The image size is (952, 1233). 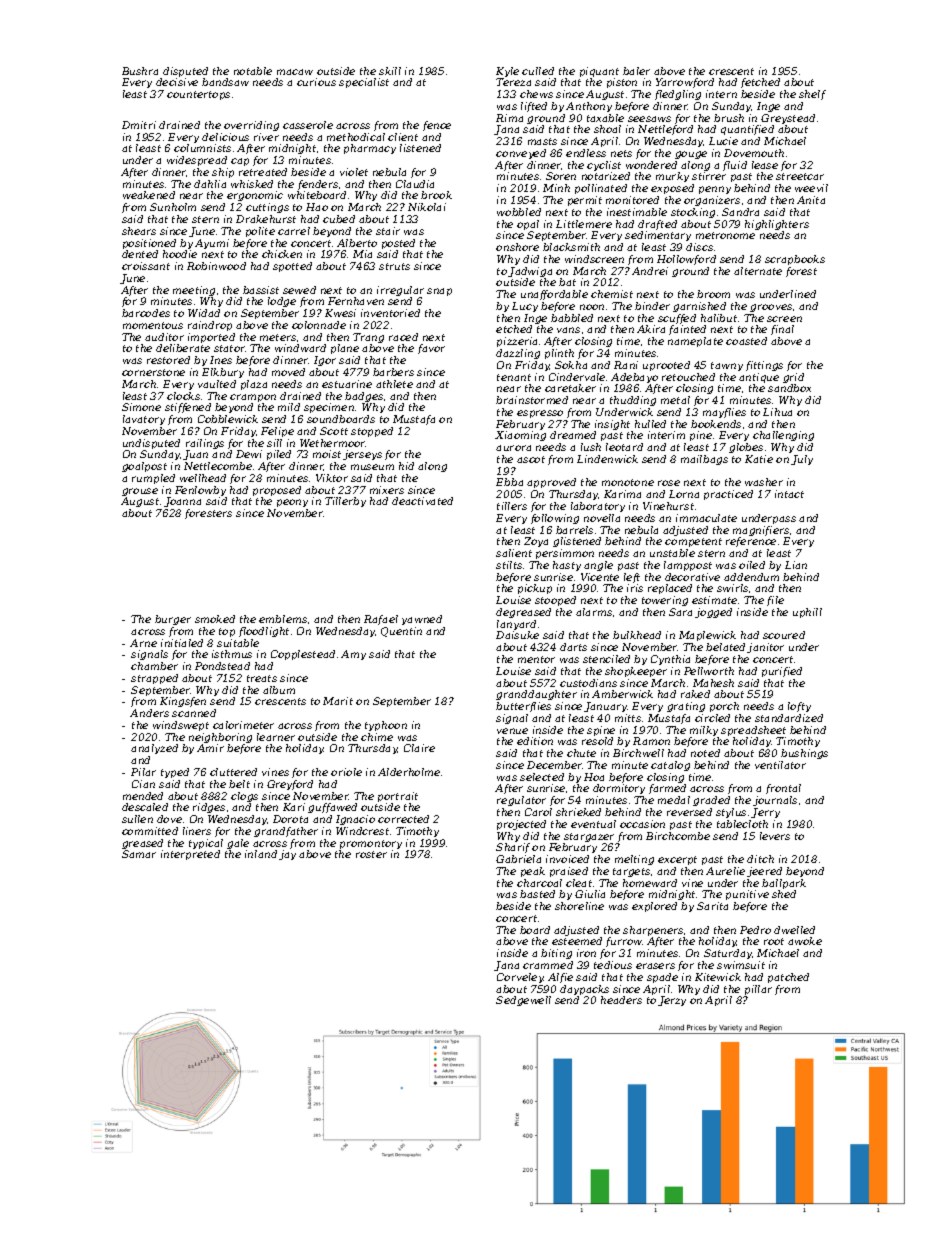 I want to click on Claudia, so click(x=415, y=184).
